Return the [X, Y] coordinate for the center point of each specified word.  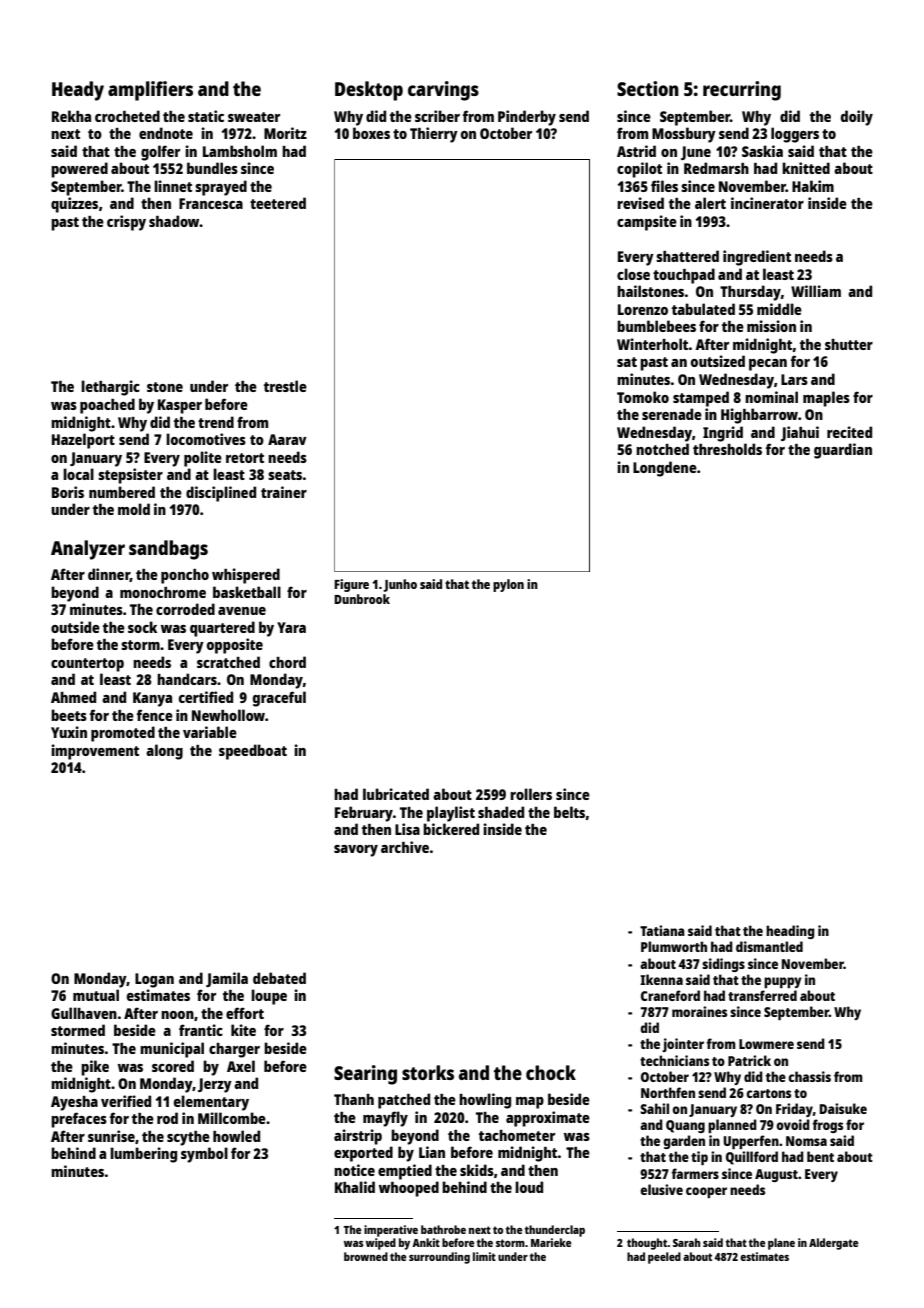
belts [569, 812]
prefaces [79, 1120]
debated [279, 978]
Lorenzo [643, 309]
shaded [501, 812]
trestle [285, 386]
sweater [254, 117]
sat [627, 362]
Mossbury [684, 135]
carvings [443, 91]
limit [484, 1256]
